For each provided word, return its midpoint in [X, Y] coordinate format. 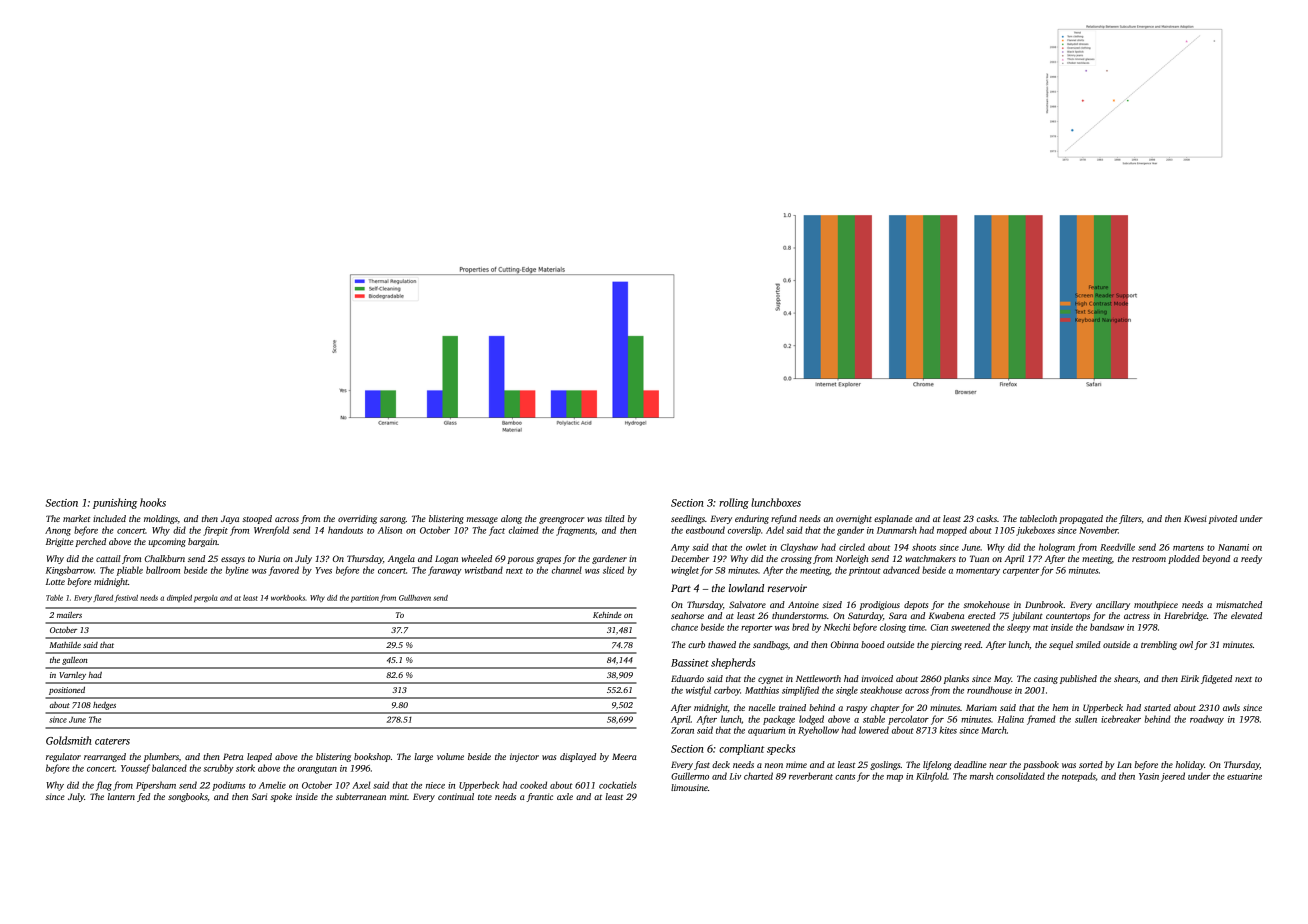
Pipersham [156, 786]
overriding [357, 519]
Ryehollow [818, 731]
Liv [735, 776]
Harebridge [1185, 616]
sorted [1091, 764]
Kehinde [607, 615]
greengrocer [562, 520]
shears [1126, 678]
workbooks [288, 598]
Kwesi [1195, 518]
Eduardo [687, 678]
